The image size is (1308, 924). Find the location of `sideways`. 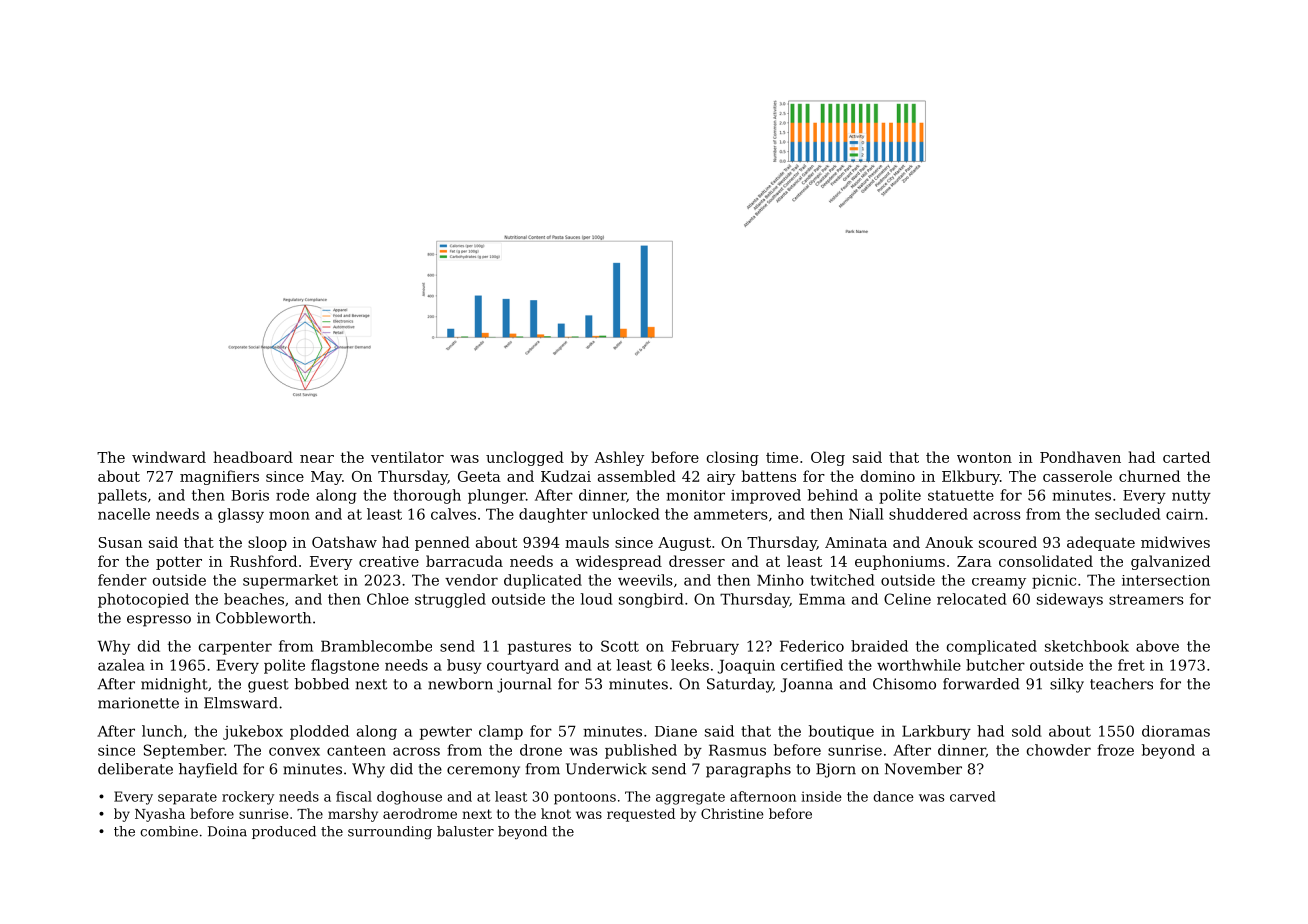

sideways is located at coordinates (1070, 600).
